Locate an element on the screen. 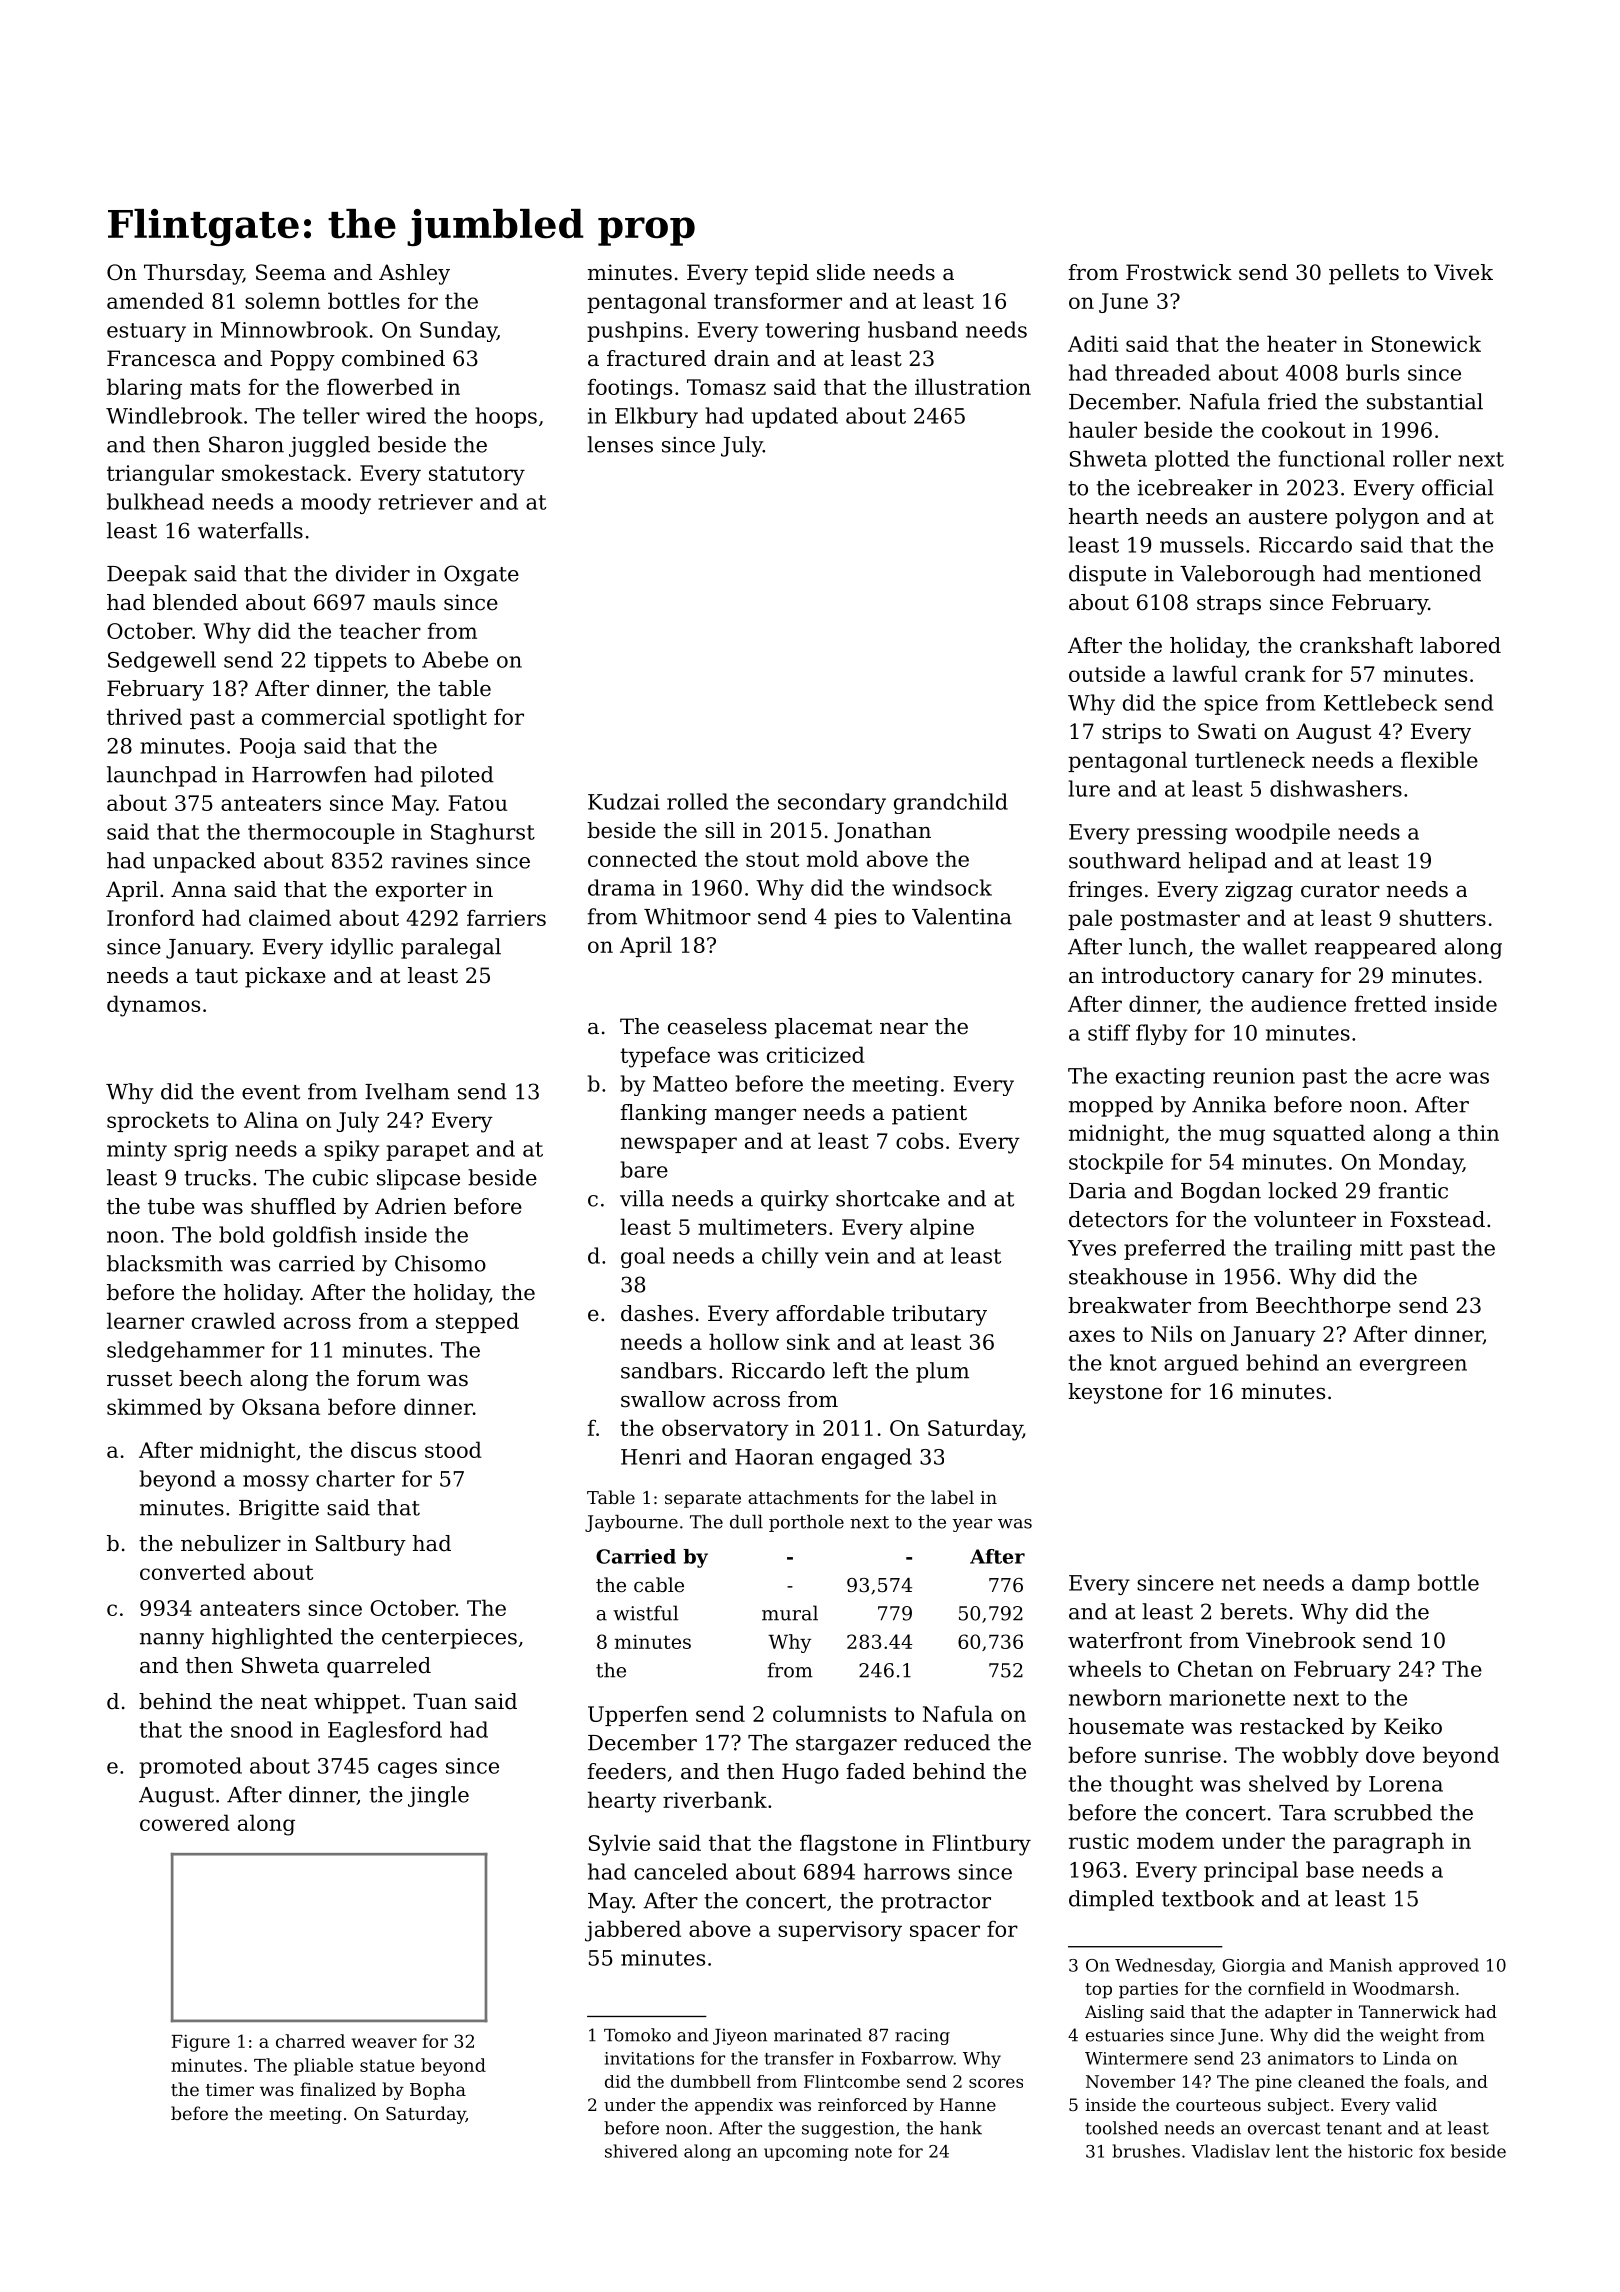 This screenshot has width=1620, height=2292. Seema is located at coordinates (291, 272).
